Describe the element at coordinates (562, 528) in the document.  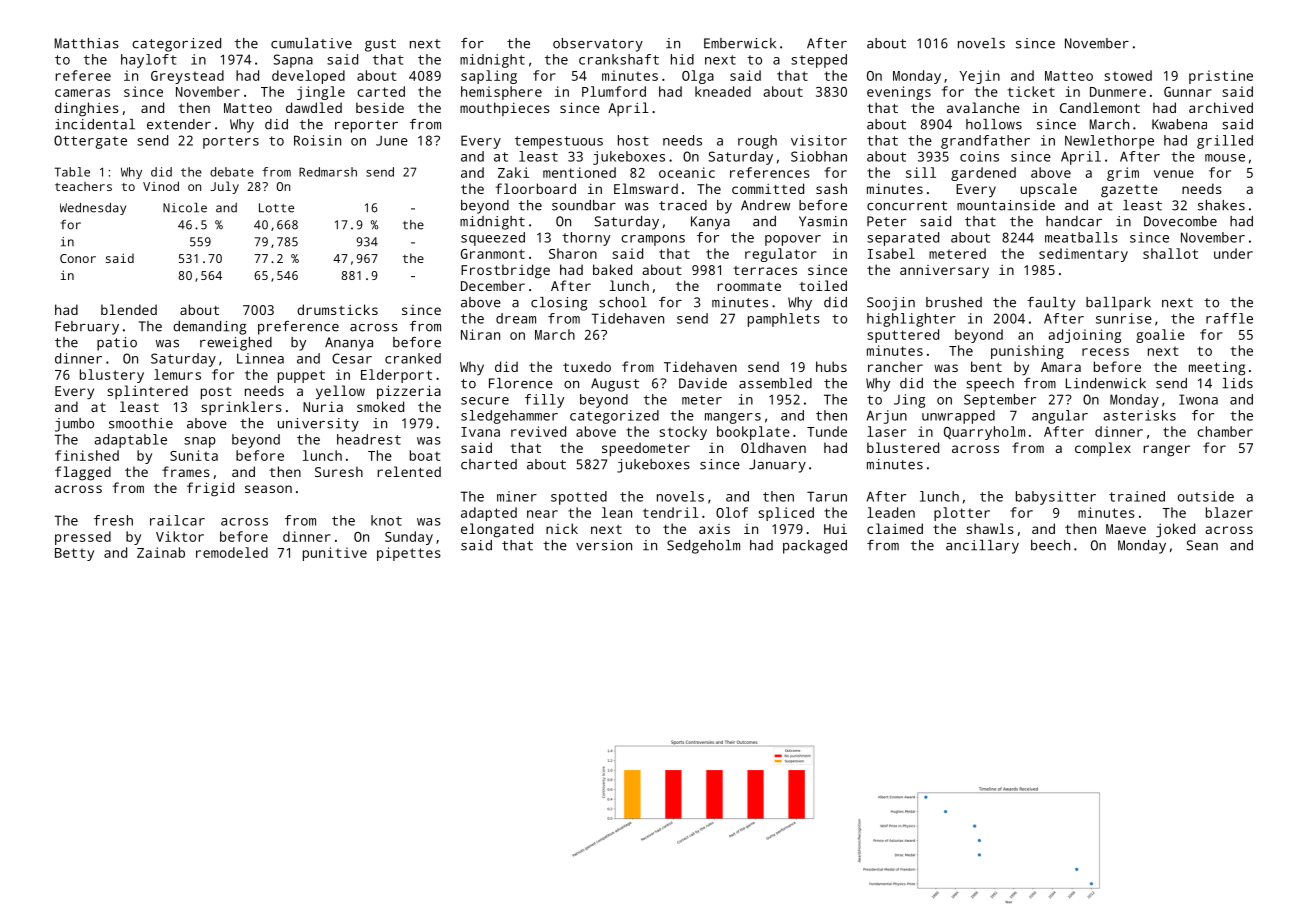
I see `nick` at that location.
